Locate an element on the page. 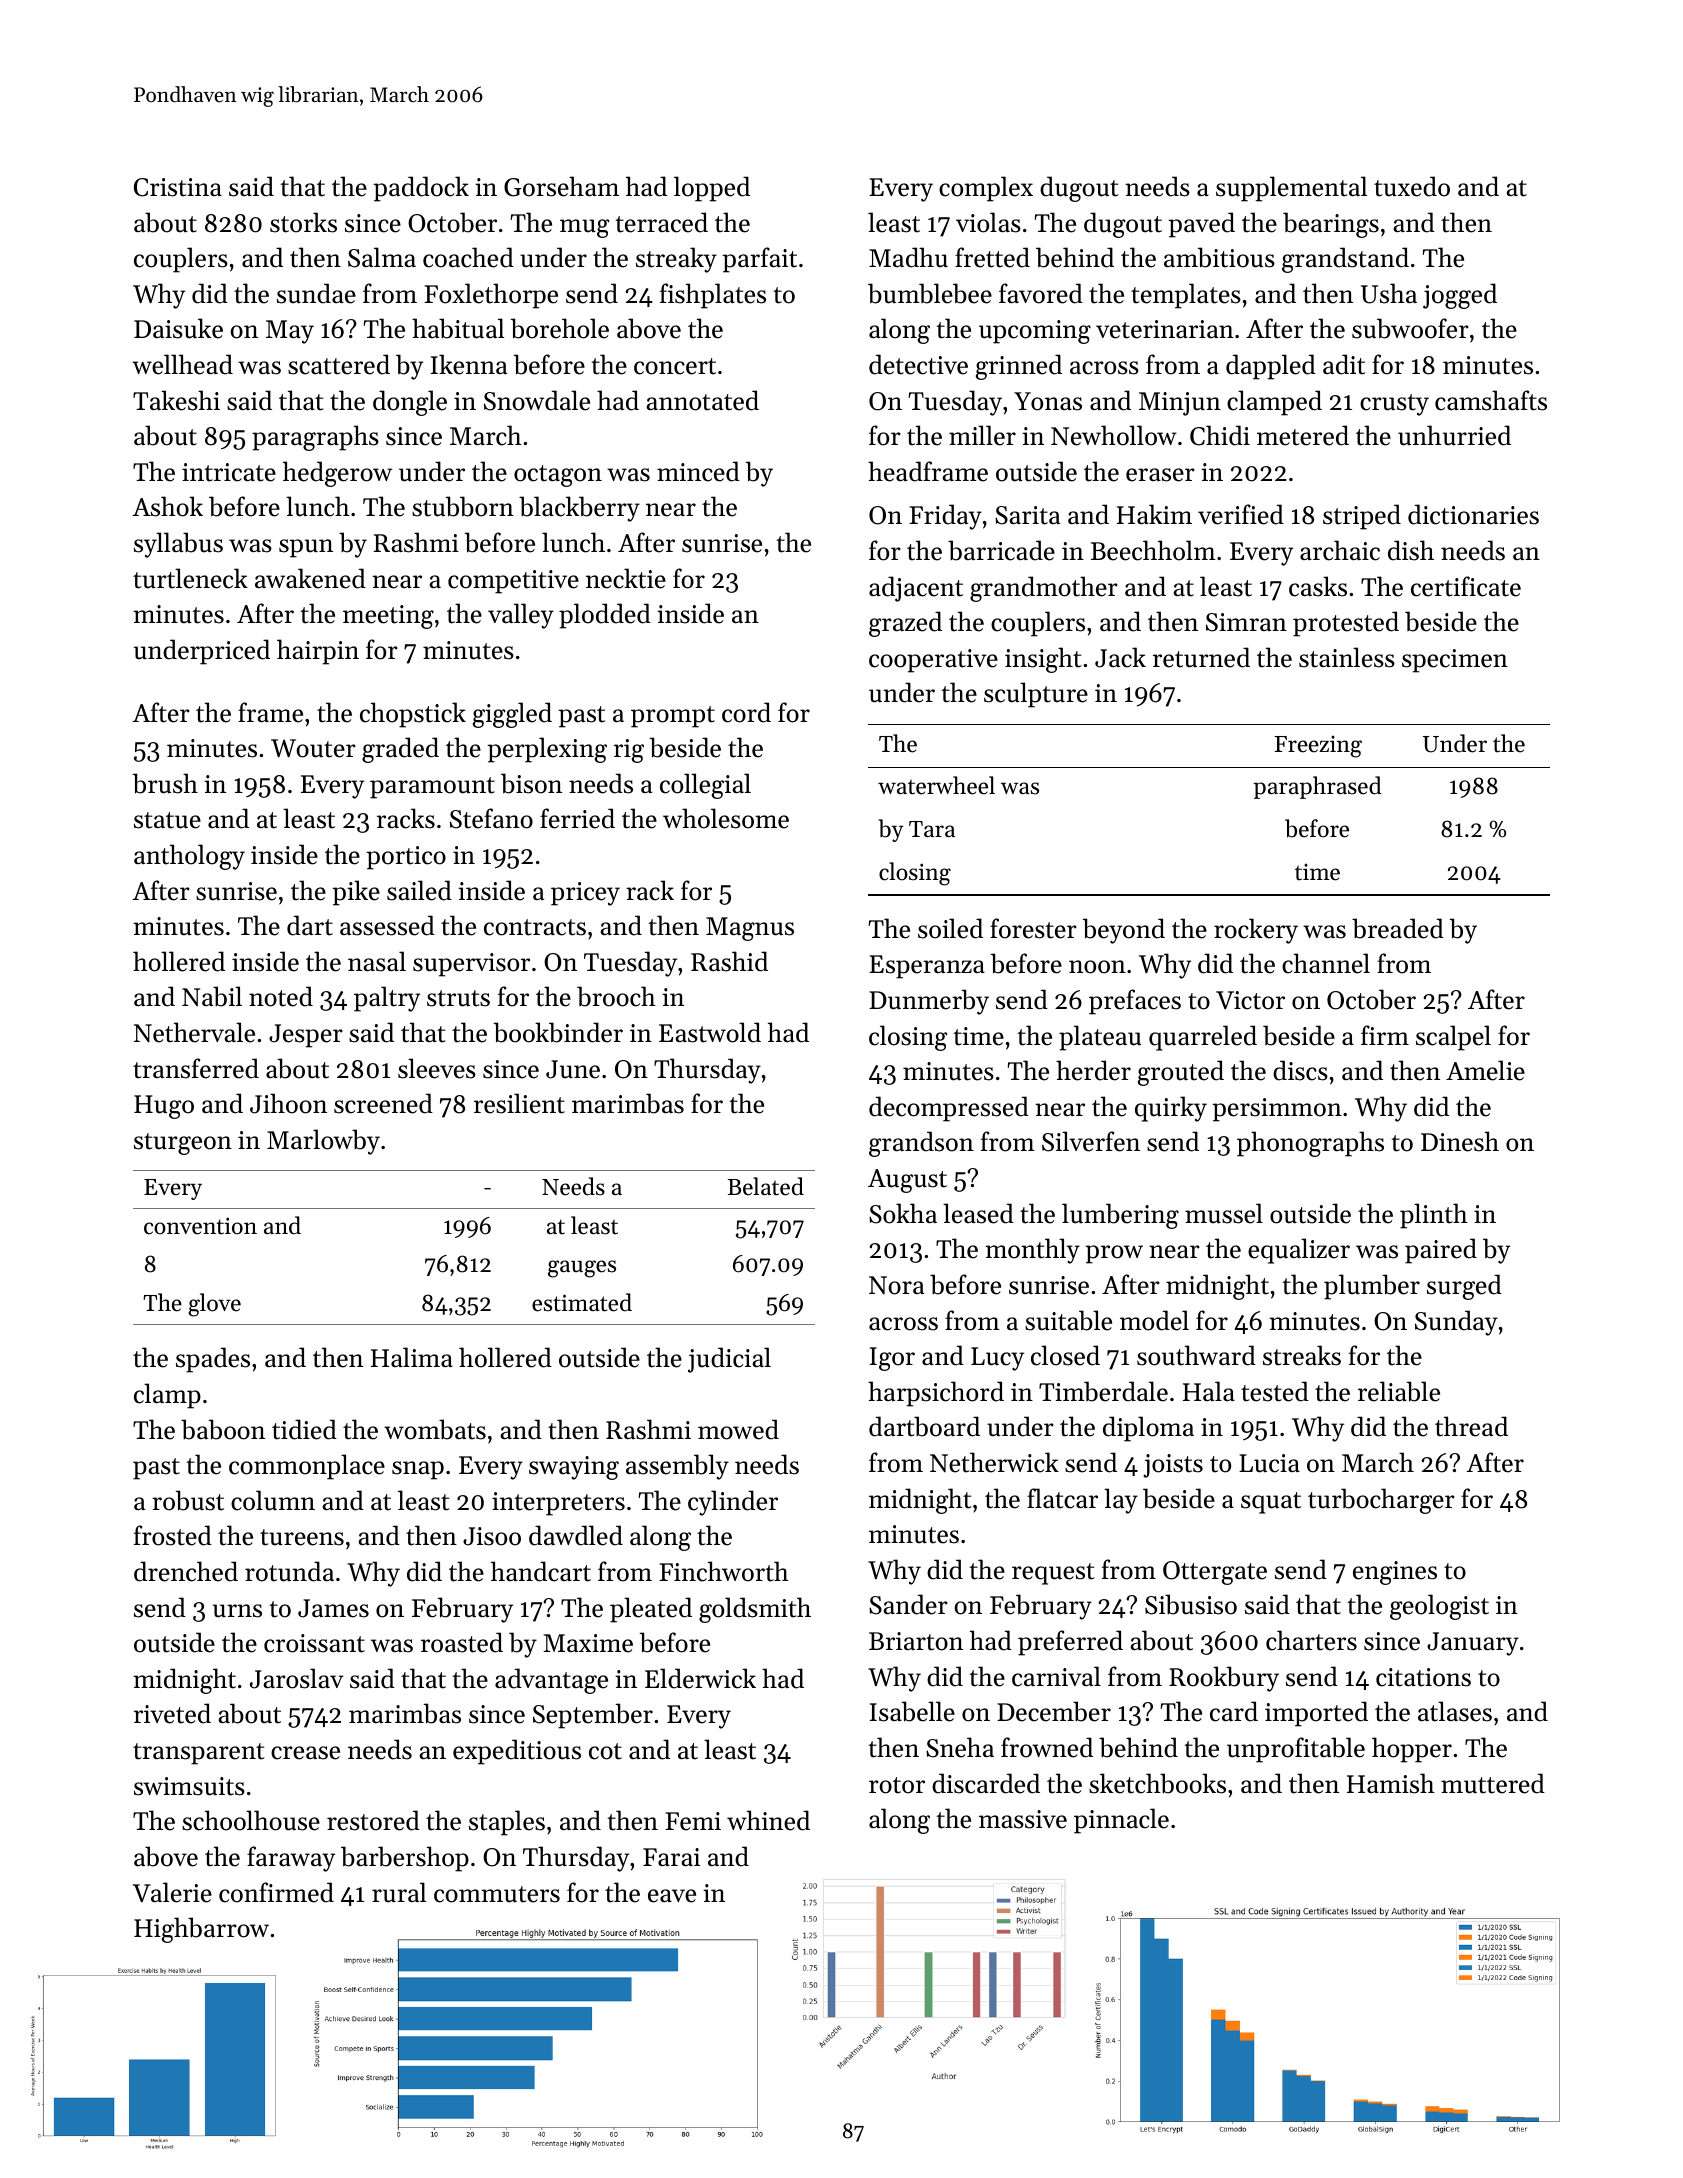  tuxedo is located at coordinates (1412, 186).
